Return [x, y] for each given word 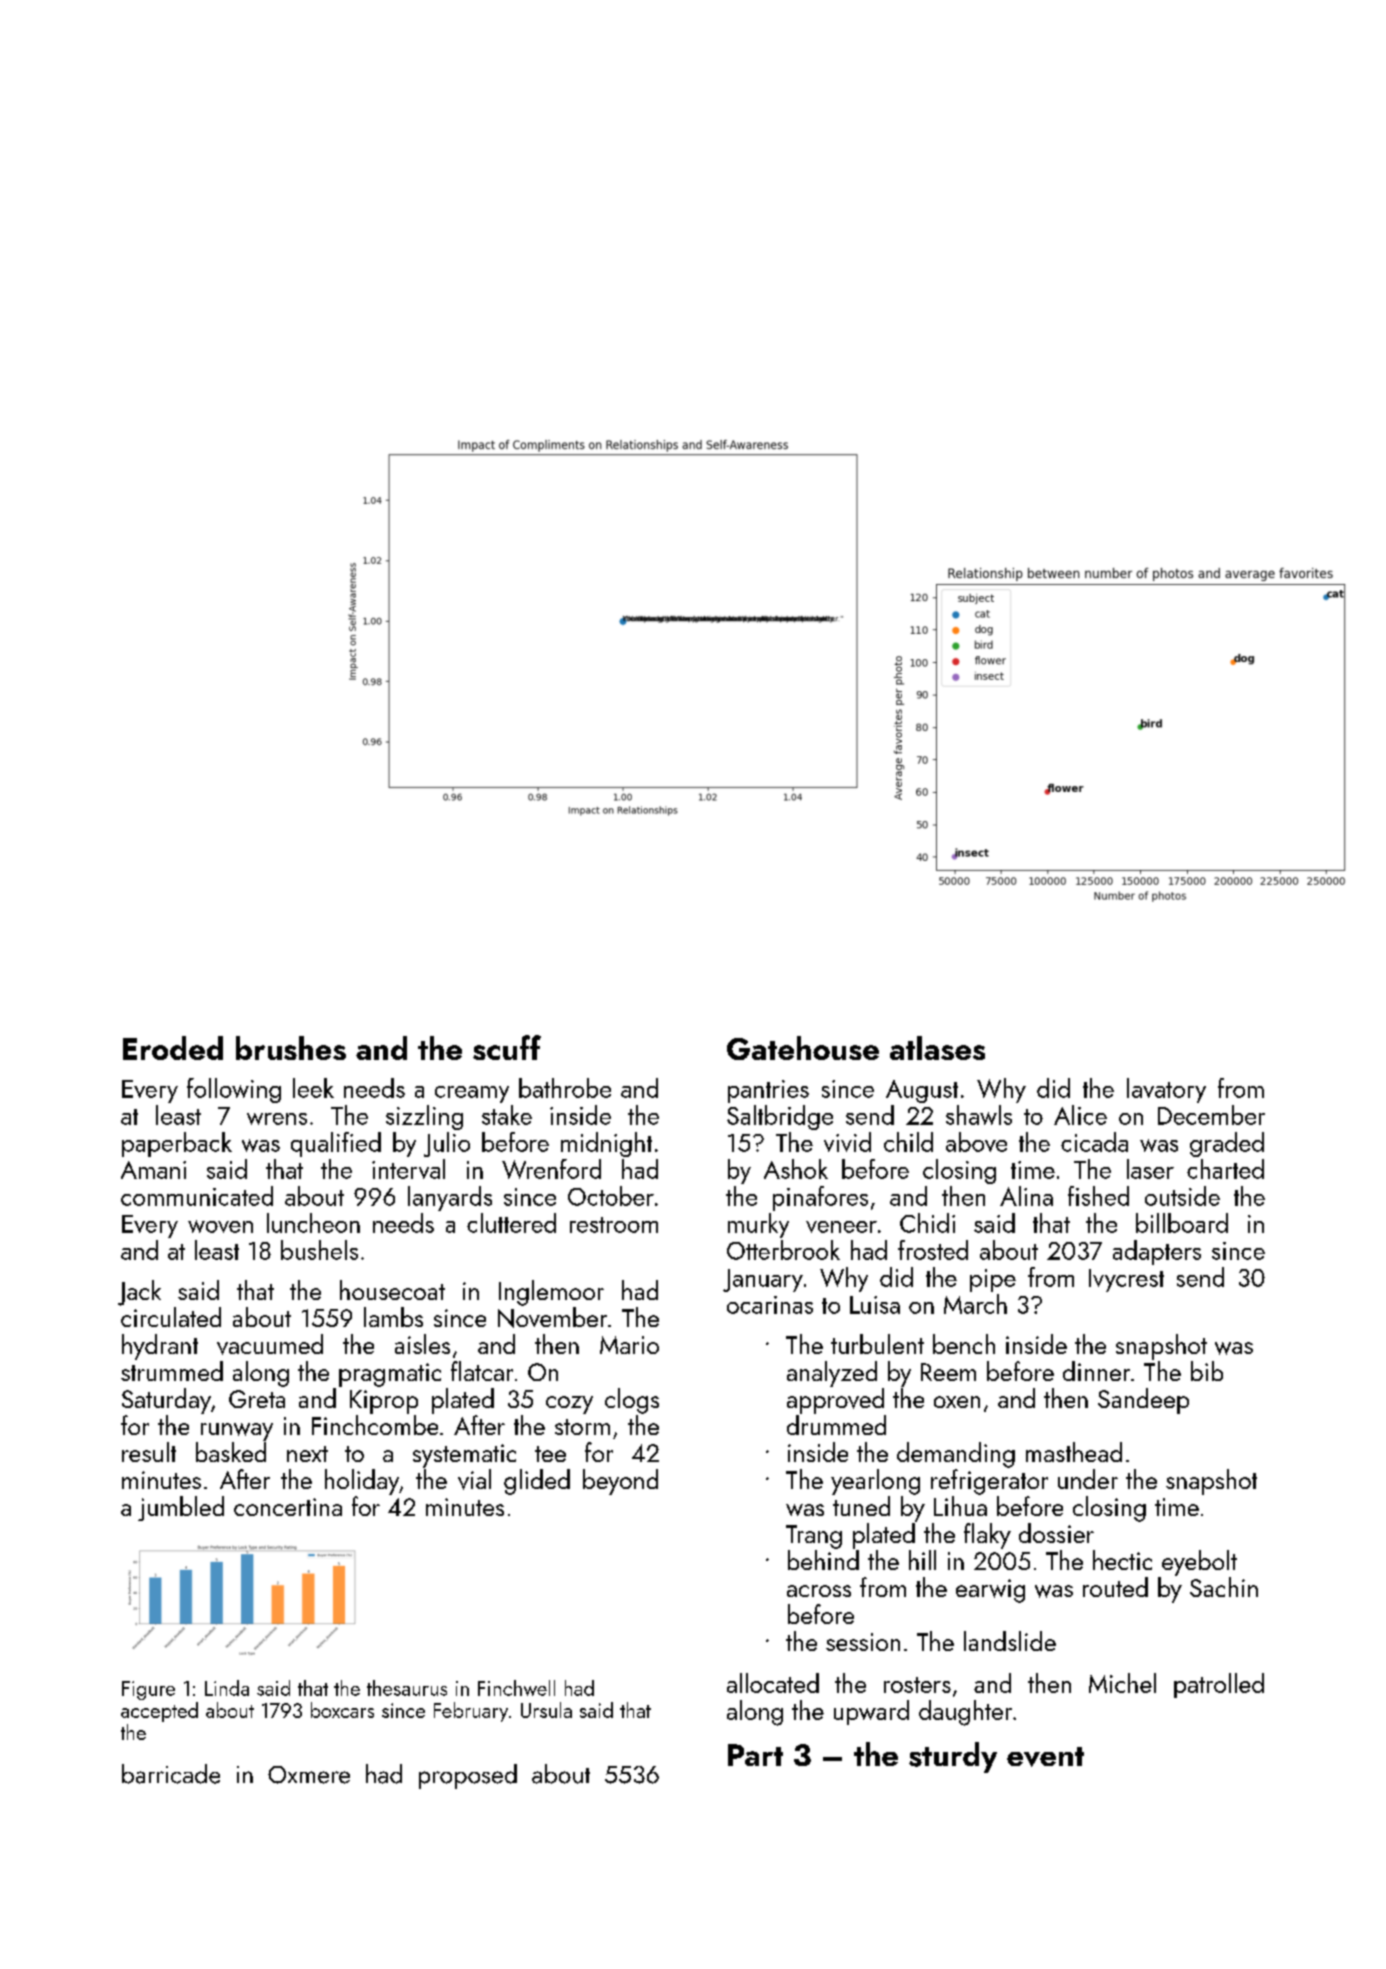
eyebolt [1199, 1563]
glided [537, 1482]
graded [1227, 1144]
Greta [257, 1399]
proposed [468, 1776]
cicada [1094, 1142]
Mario [629, 1345]
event [1045, 1757]
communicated [197, 1196]
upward [871, 1712]
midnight [606, 1144]
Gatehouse [803, 1048]
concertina [288, 1507]
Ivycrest [1126, 1280]
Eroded [173, 1048]
